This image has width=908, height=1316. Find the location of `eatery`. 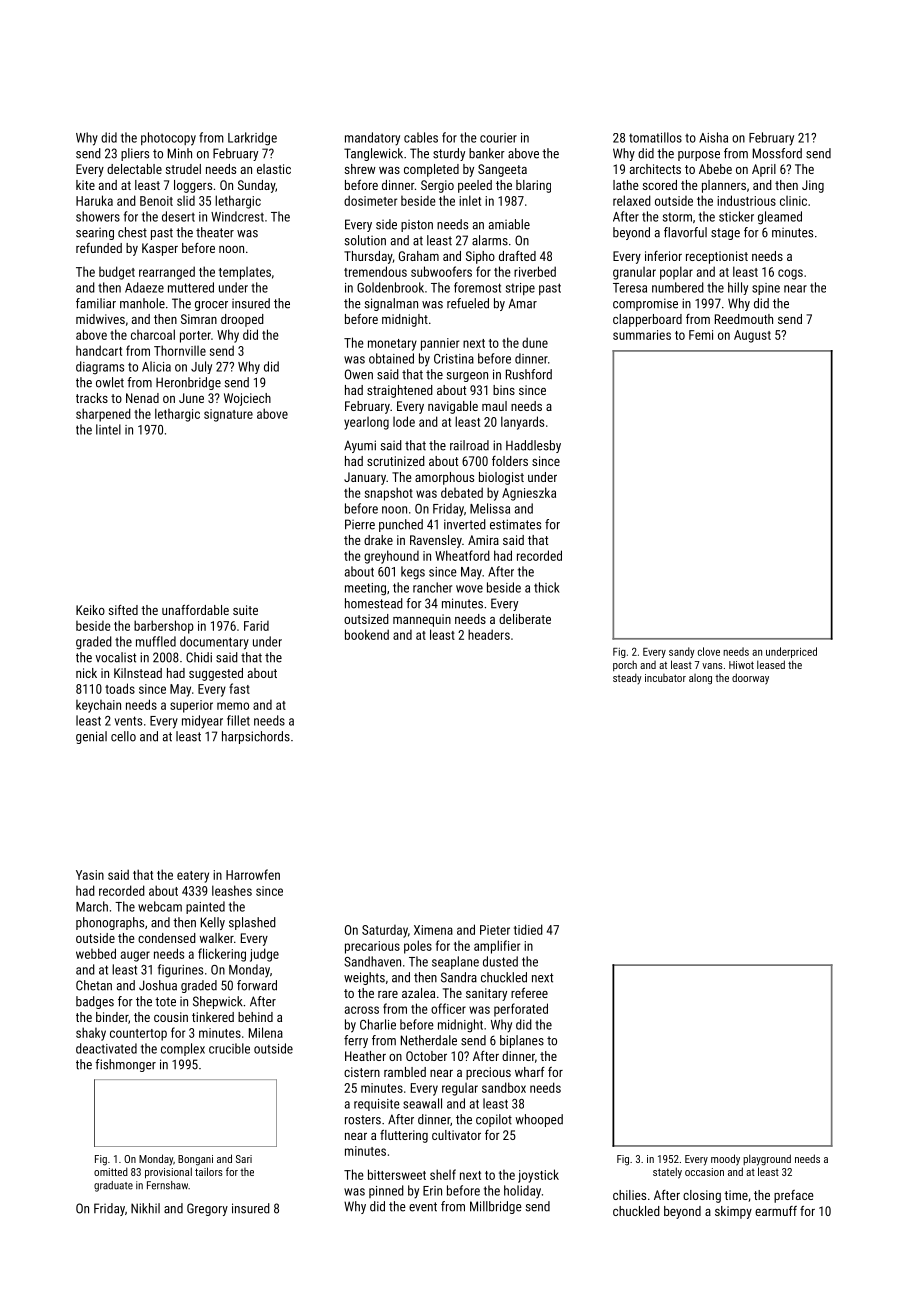

eatery is located at coordinates (193, 877).
